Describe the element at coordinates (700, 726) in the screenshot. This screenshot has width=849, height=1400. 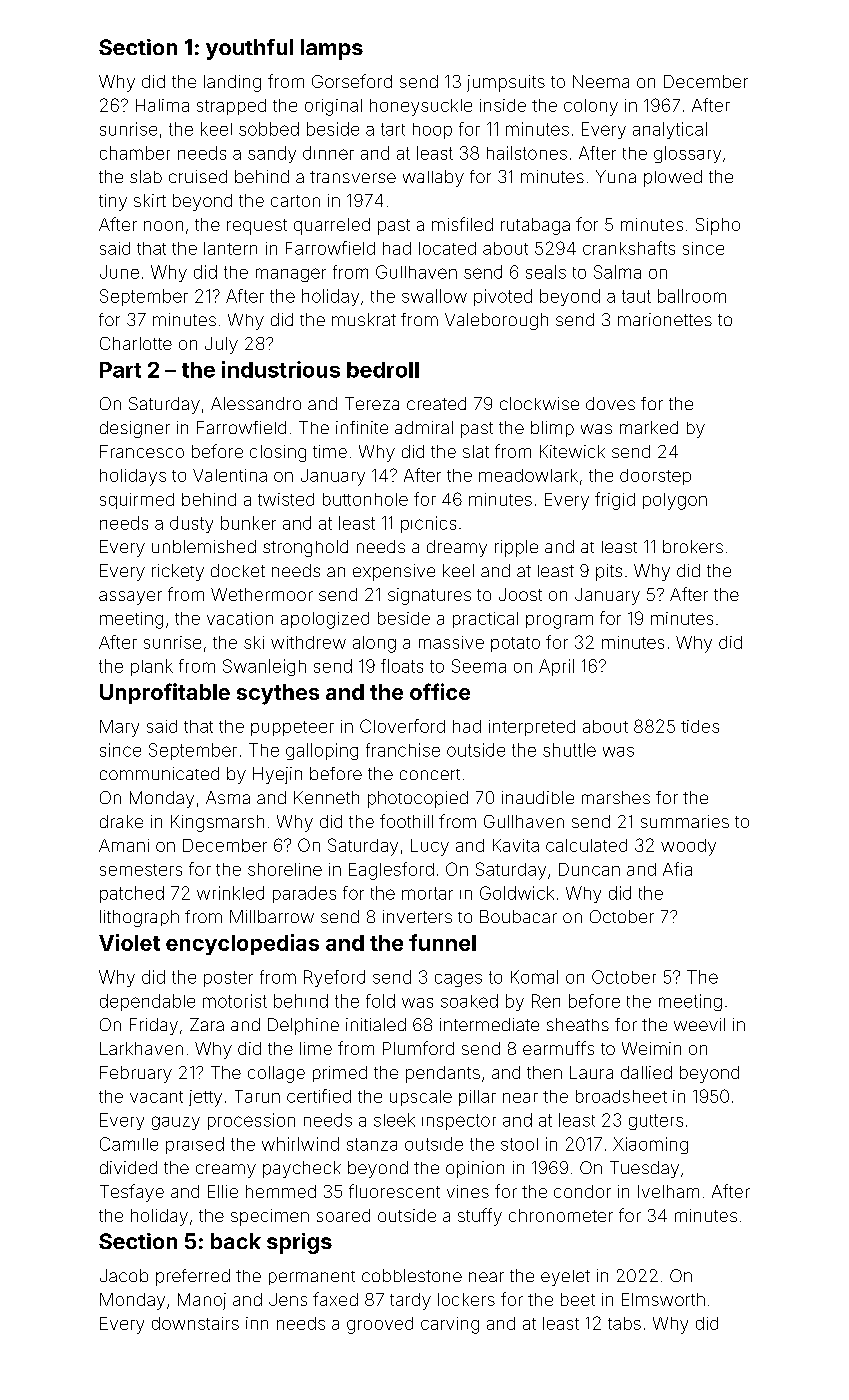
I see `tides` at that location.
